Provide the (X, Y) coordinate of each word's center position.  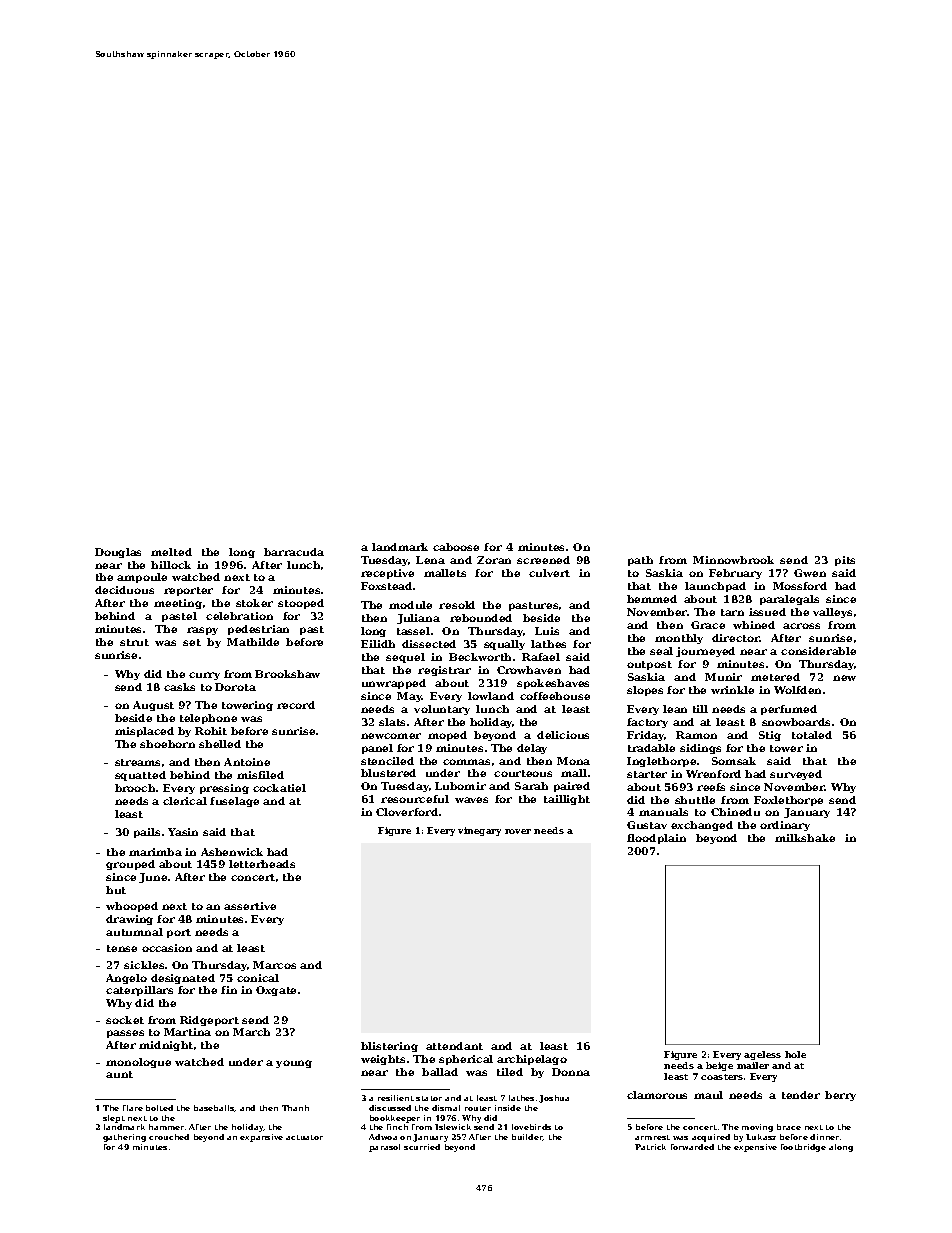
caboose (456, 547)
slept (114, 1119)
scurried (422, 1147)
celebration (239, 616)
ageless (762, 1055)
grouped (130, 865)
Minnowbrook (733, 560)
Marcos (274, 965)
